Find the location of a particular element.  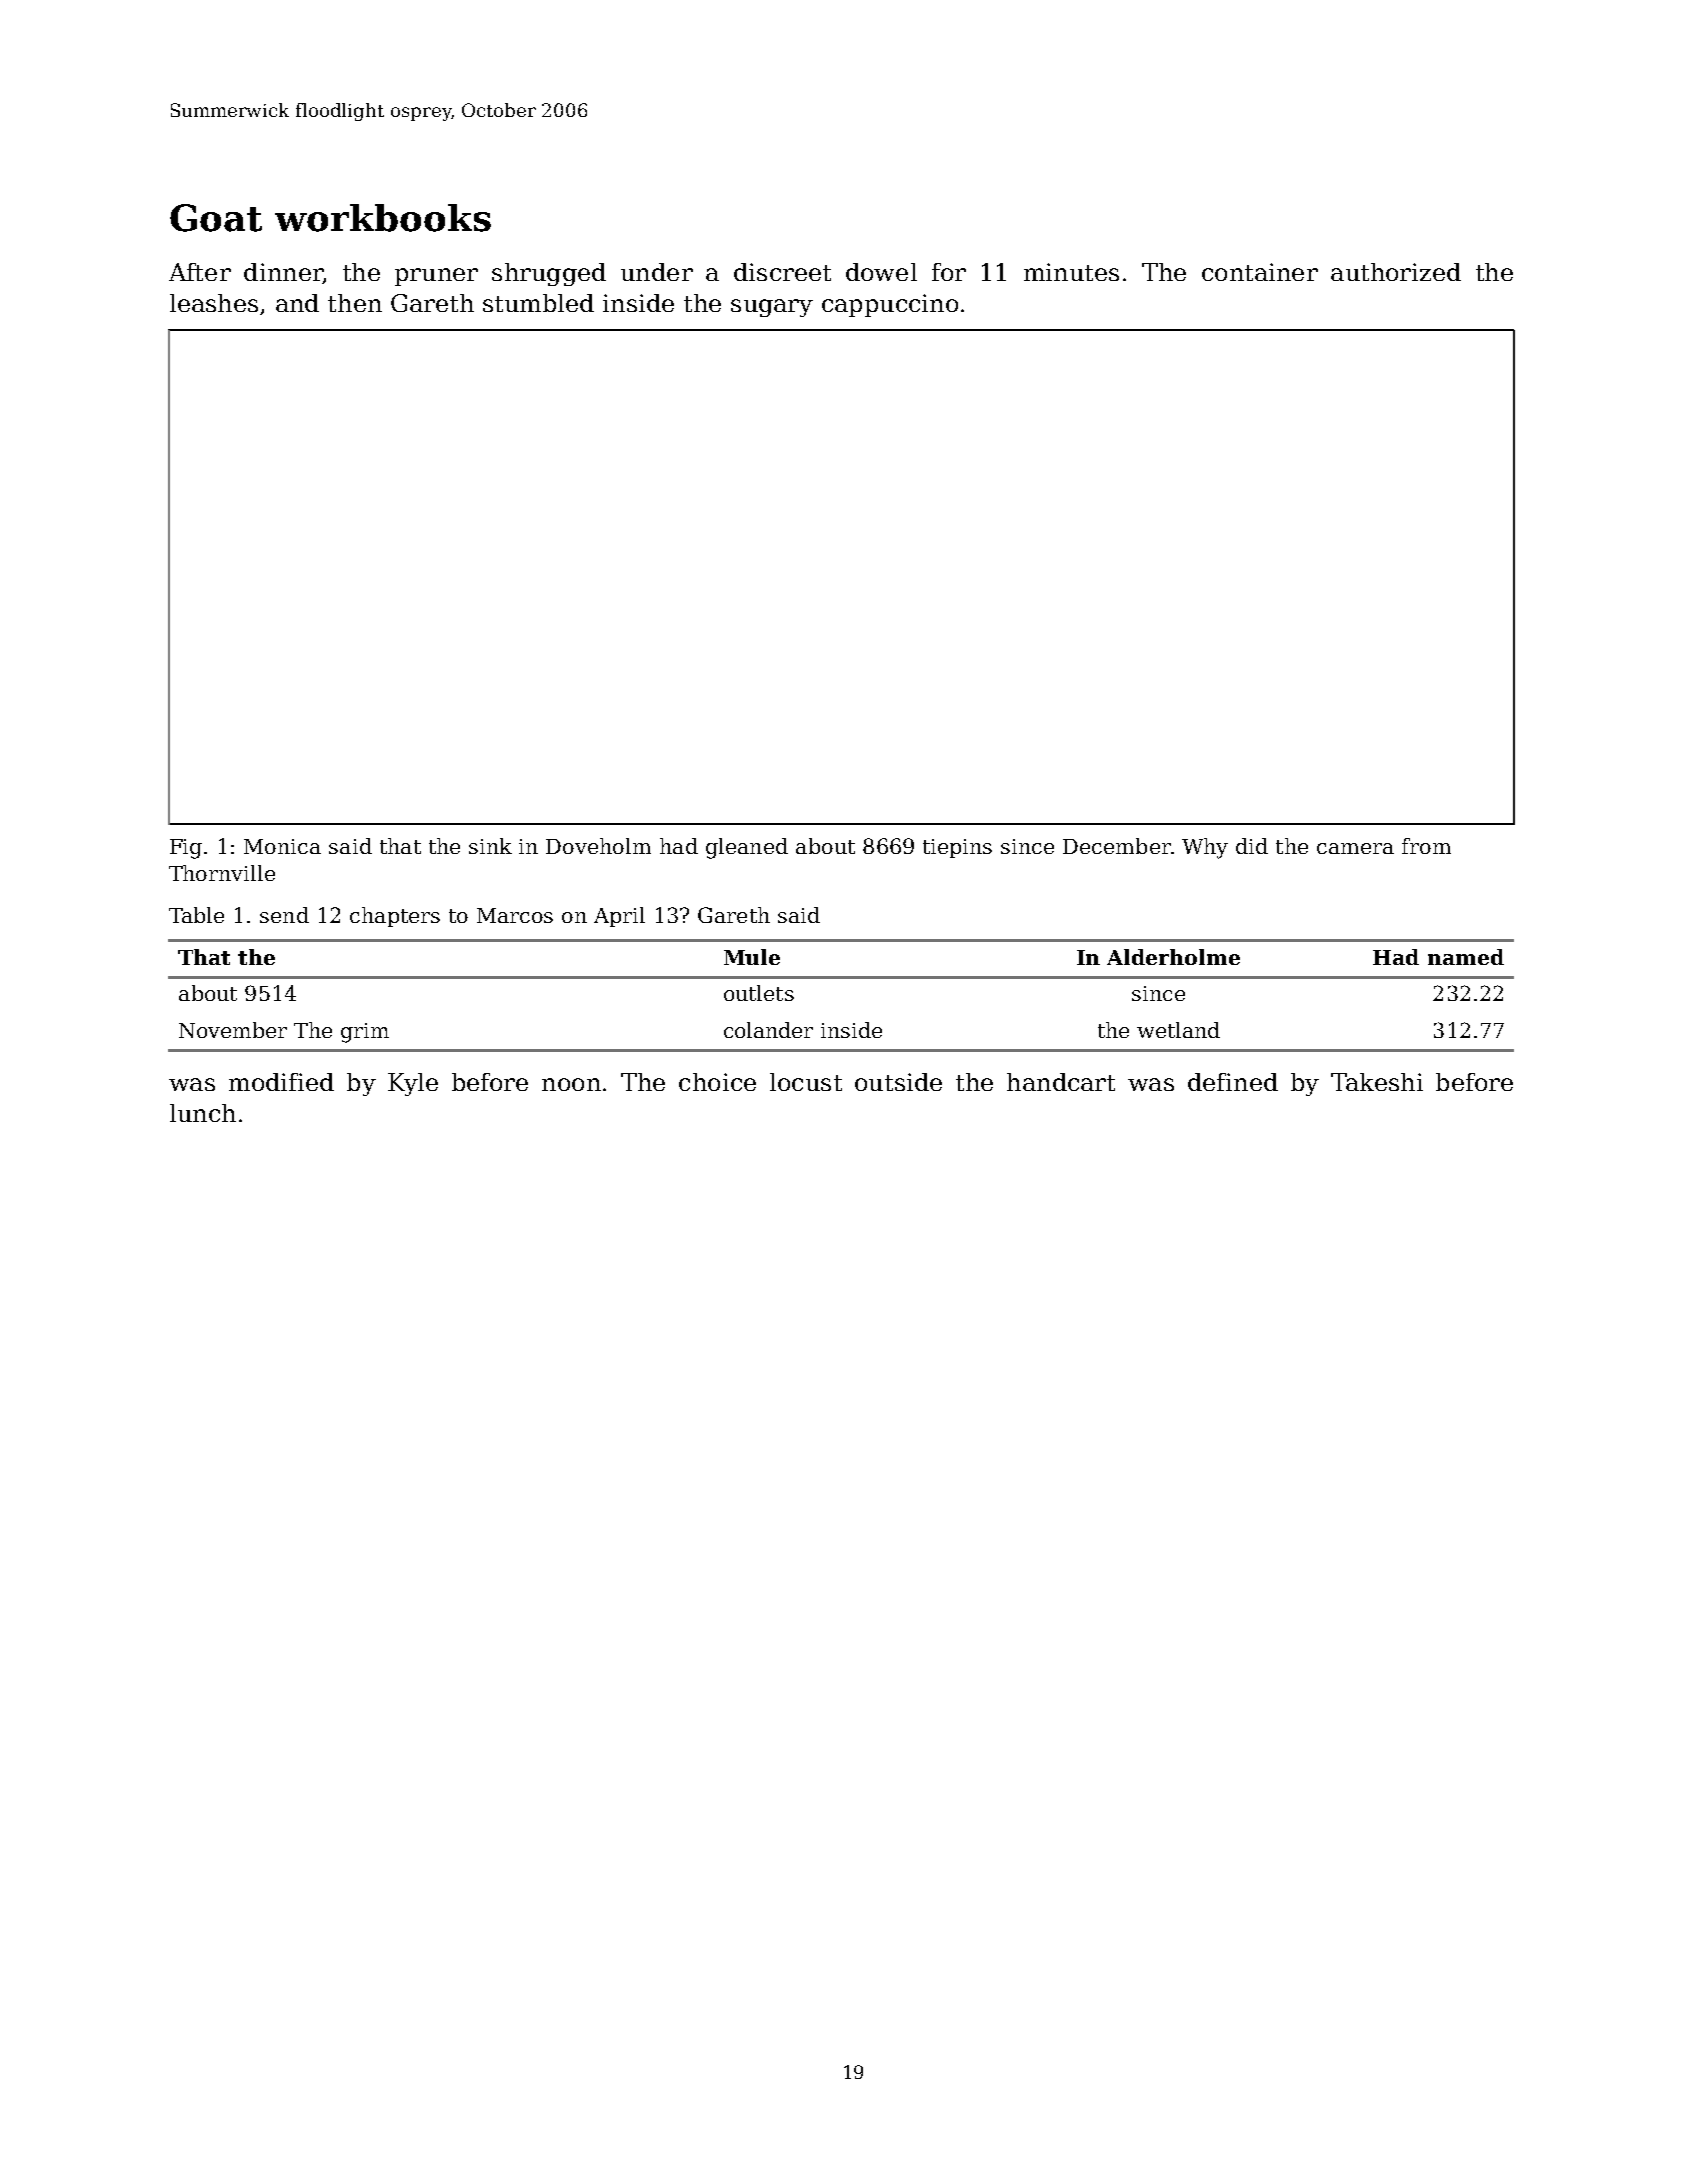

container is located at coordinates (1260, 272).
